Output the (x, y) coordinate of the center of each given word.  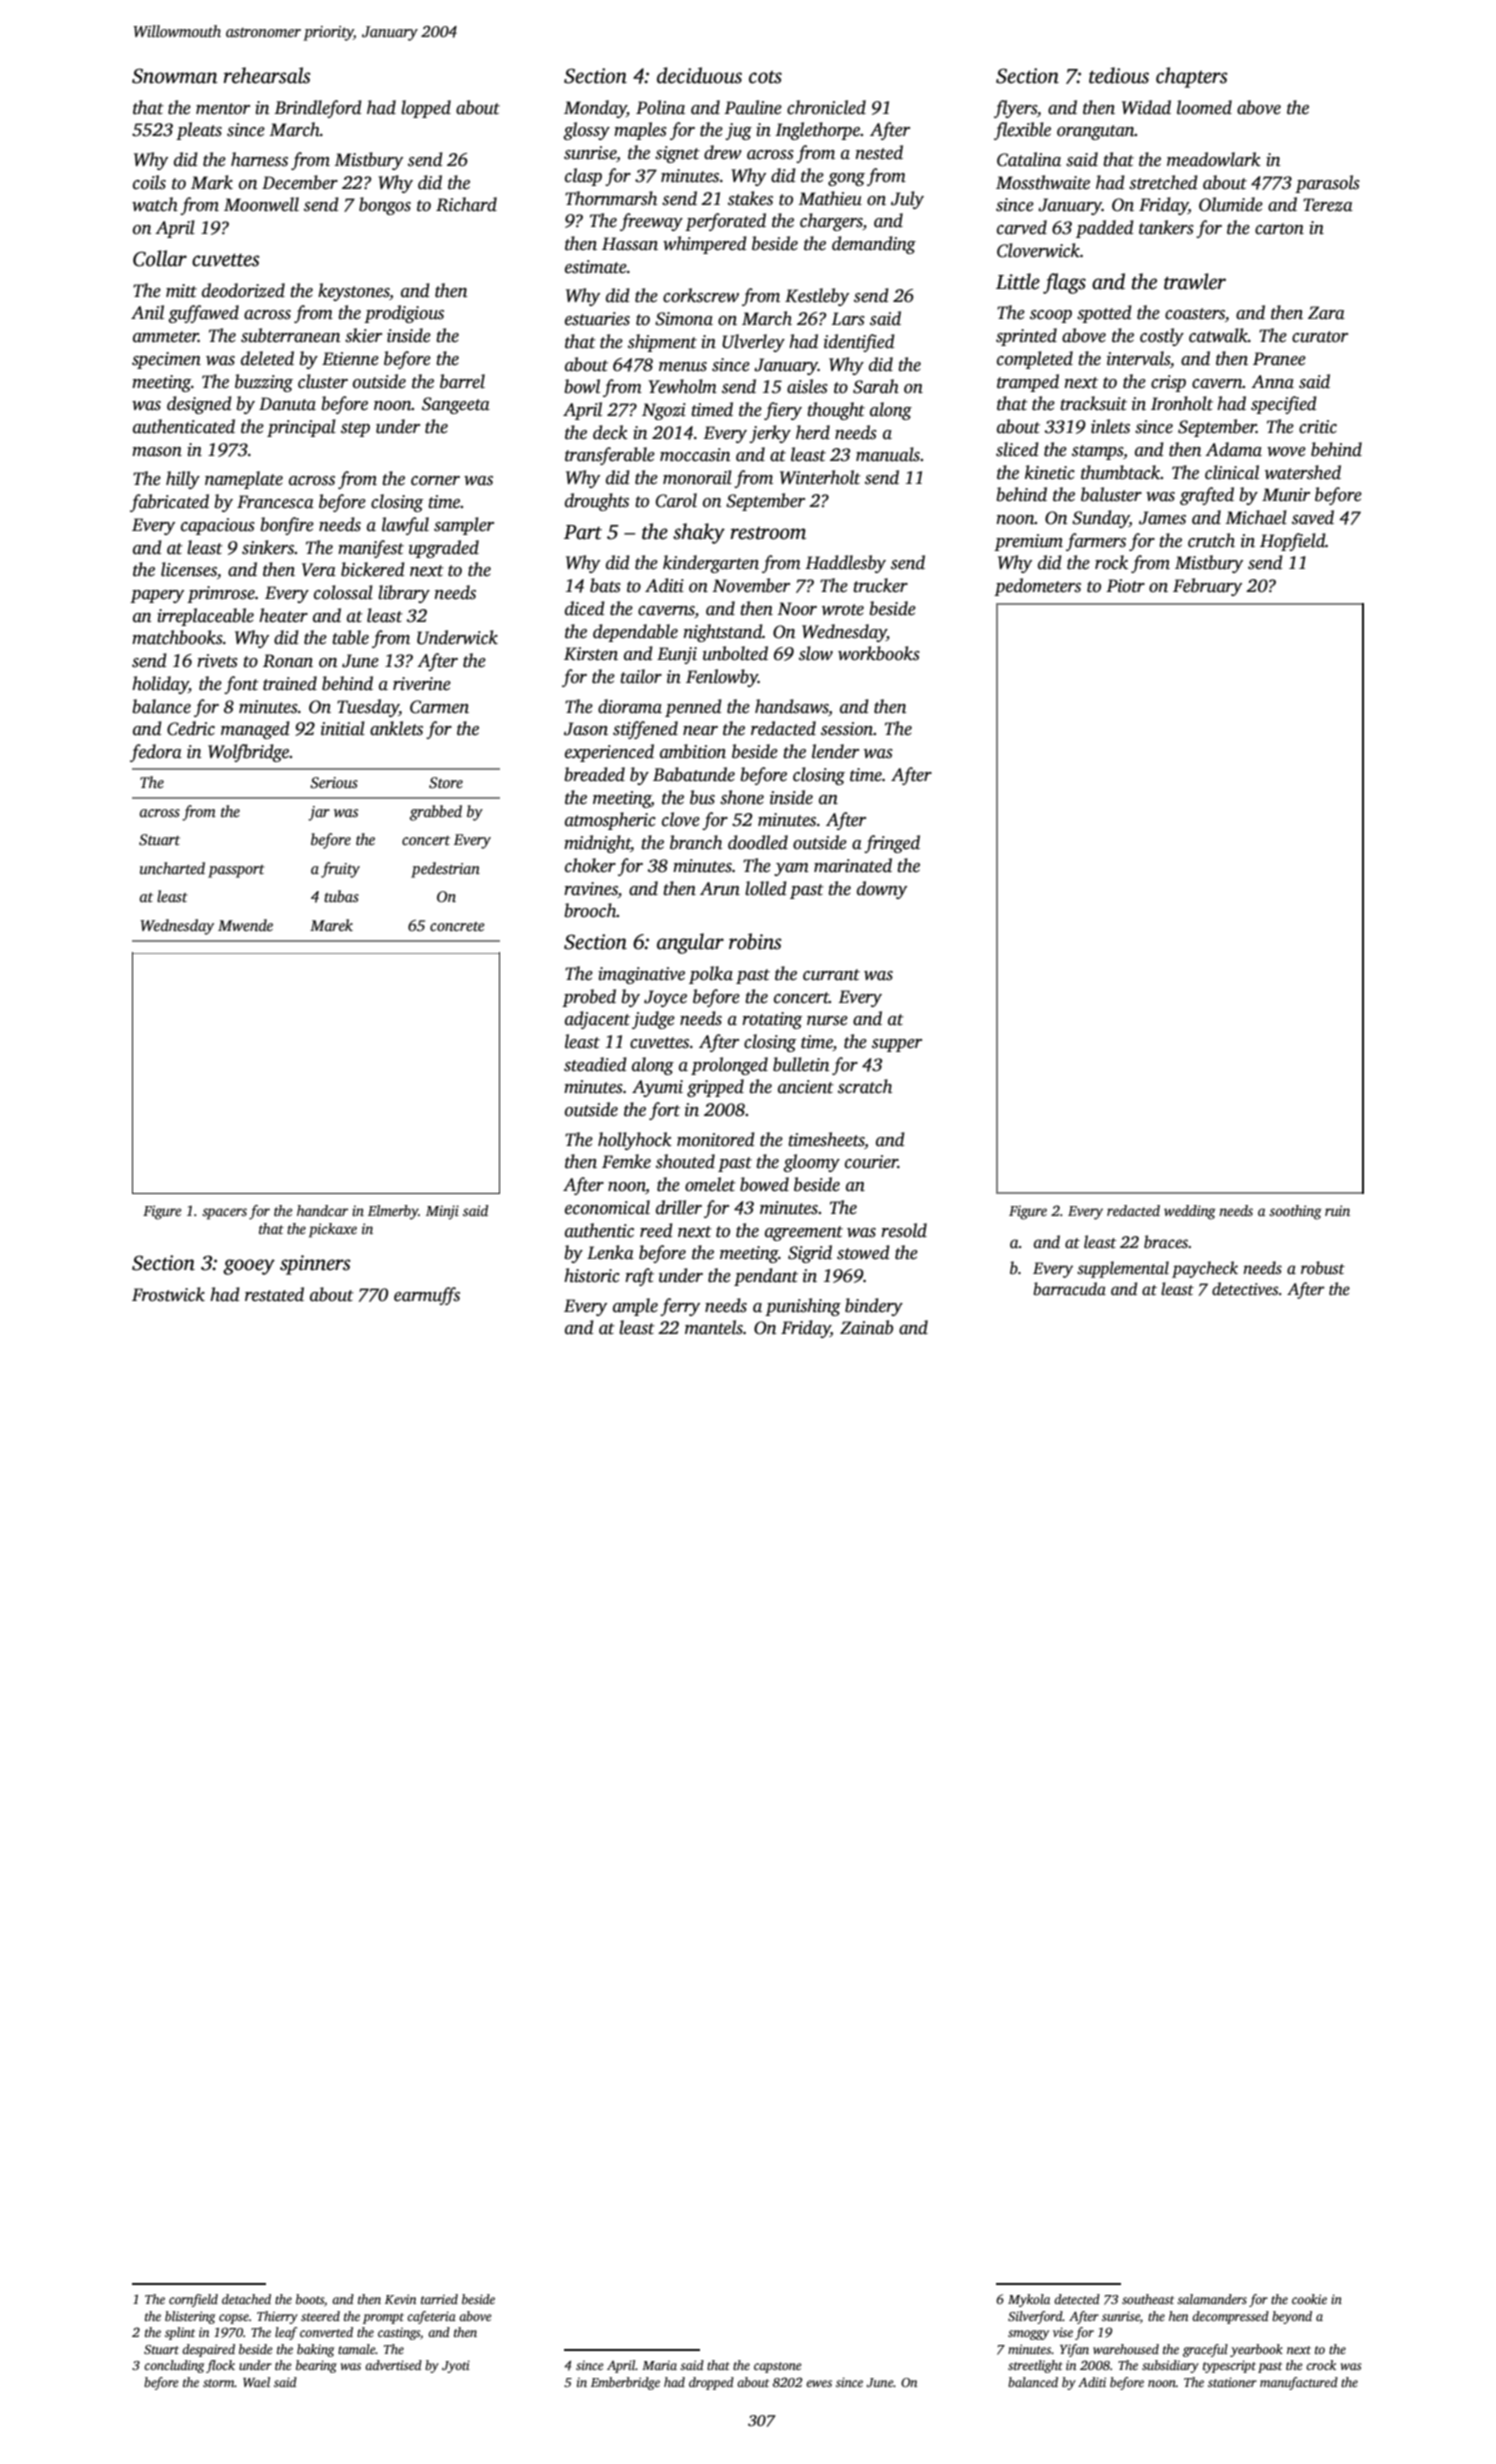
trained (290, 683)
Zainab (866, 1327)
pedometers (1037, 587)
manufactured (1299, 2383)
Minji (442, 1212)
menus (683, 367)
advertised (393, 2365)
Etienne (350, 359)
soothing (1295, 1212)
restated (274, 1294)
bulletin (801, 1064)
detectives (1245, 1289)
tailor (641, 676)
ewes (819, 2383)
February (1207, 587)
